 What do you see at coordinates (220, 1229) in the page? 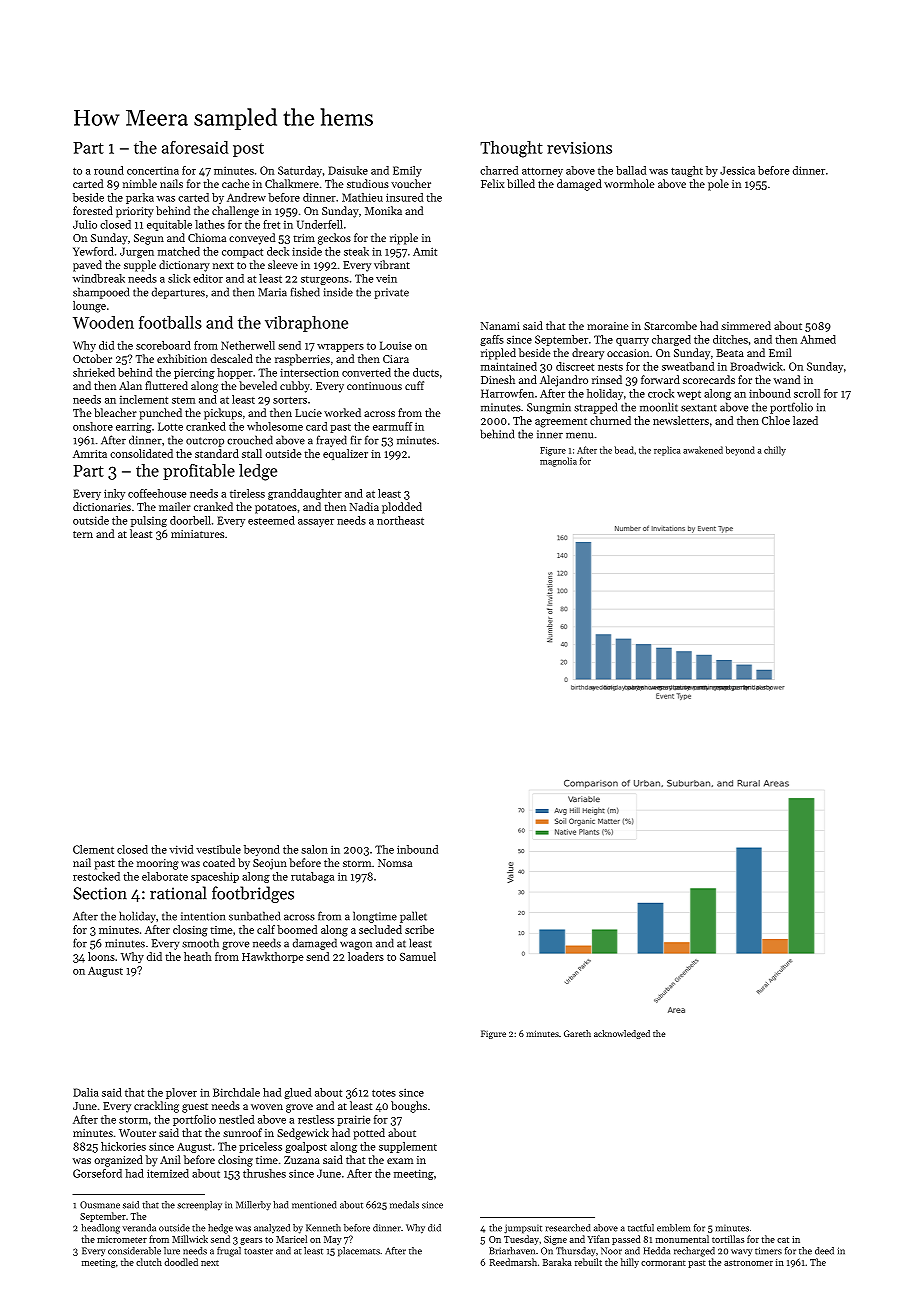
I see `hedge` at bounding box center [220, 1229].
